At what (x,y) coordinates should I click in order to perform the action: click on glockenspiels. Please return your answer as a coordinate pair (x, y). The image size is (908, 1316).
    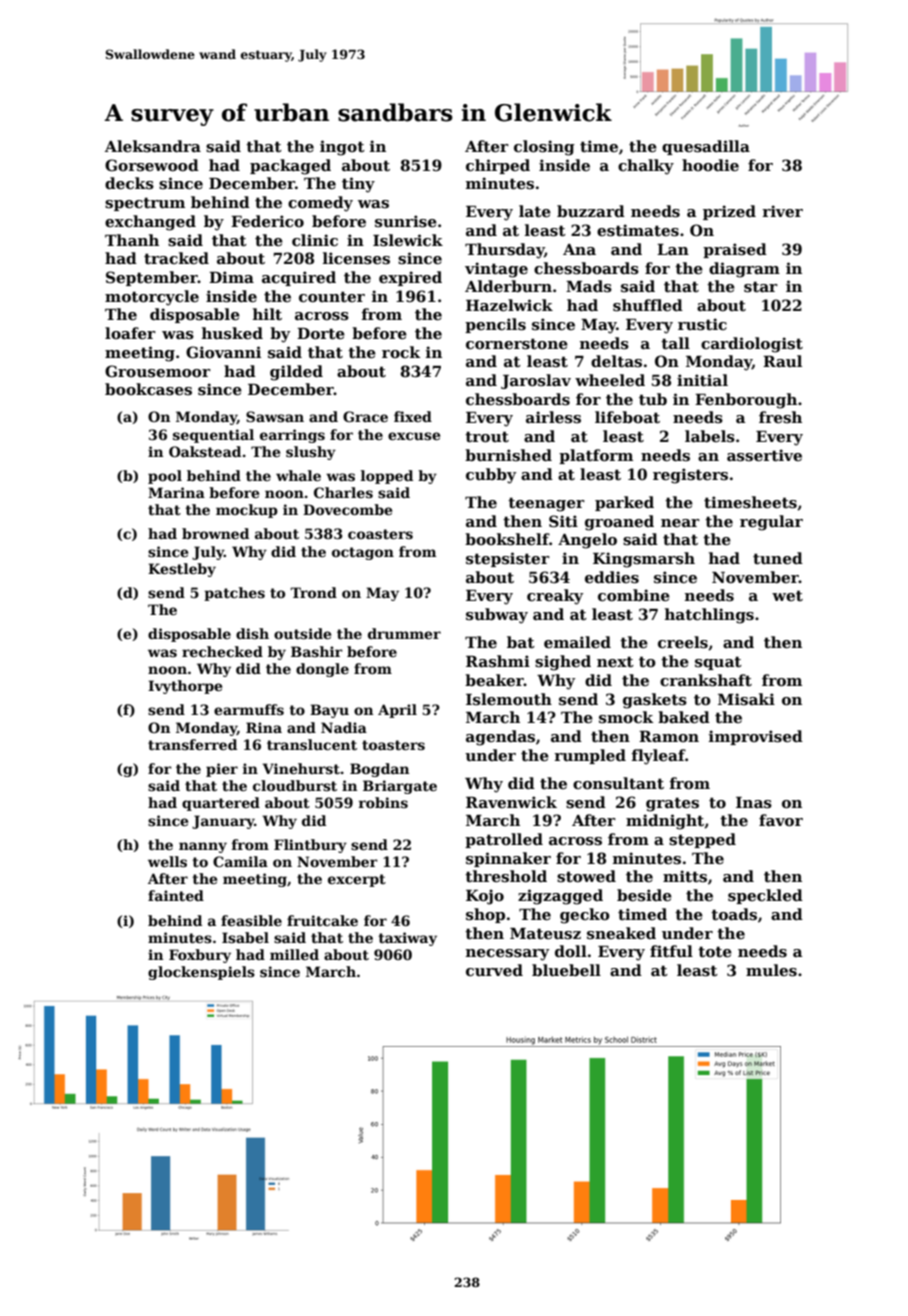
    Looking at the image, I should click on (201, 973).
